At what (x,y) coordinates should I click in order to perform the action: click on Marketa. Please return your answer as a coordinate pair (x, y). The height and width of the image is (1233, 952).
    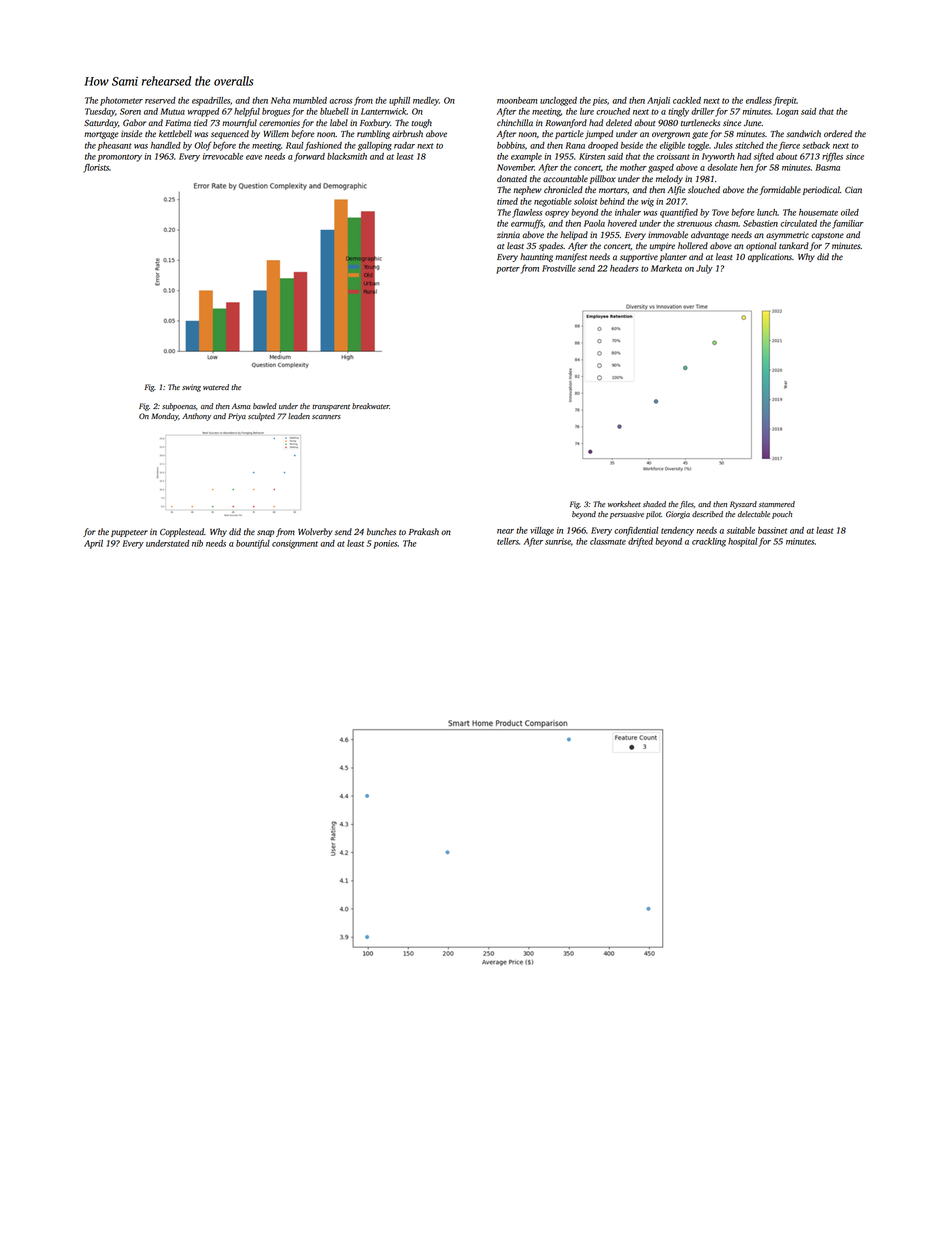
    Looking at the image, I should click on (666, 268).
